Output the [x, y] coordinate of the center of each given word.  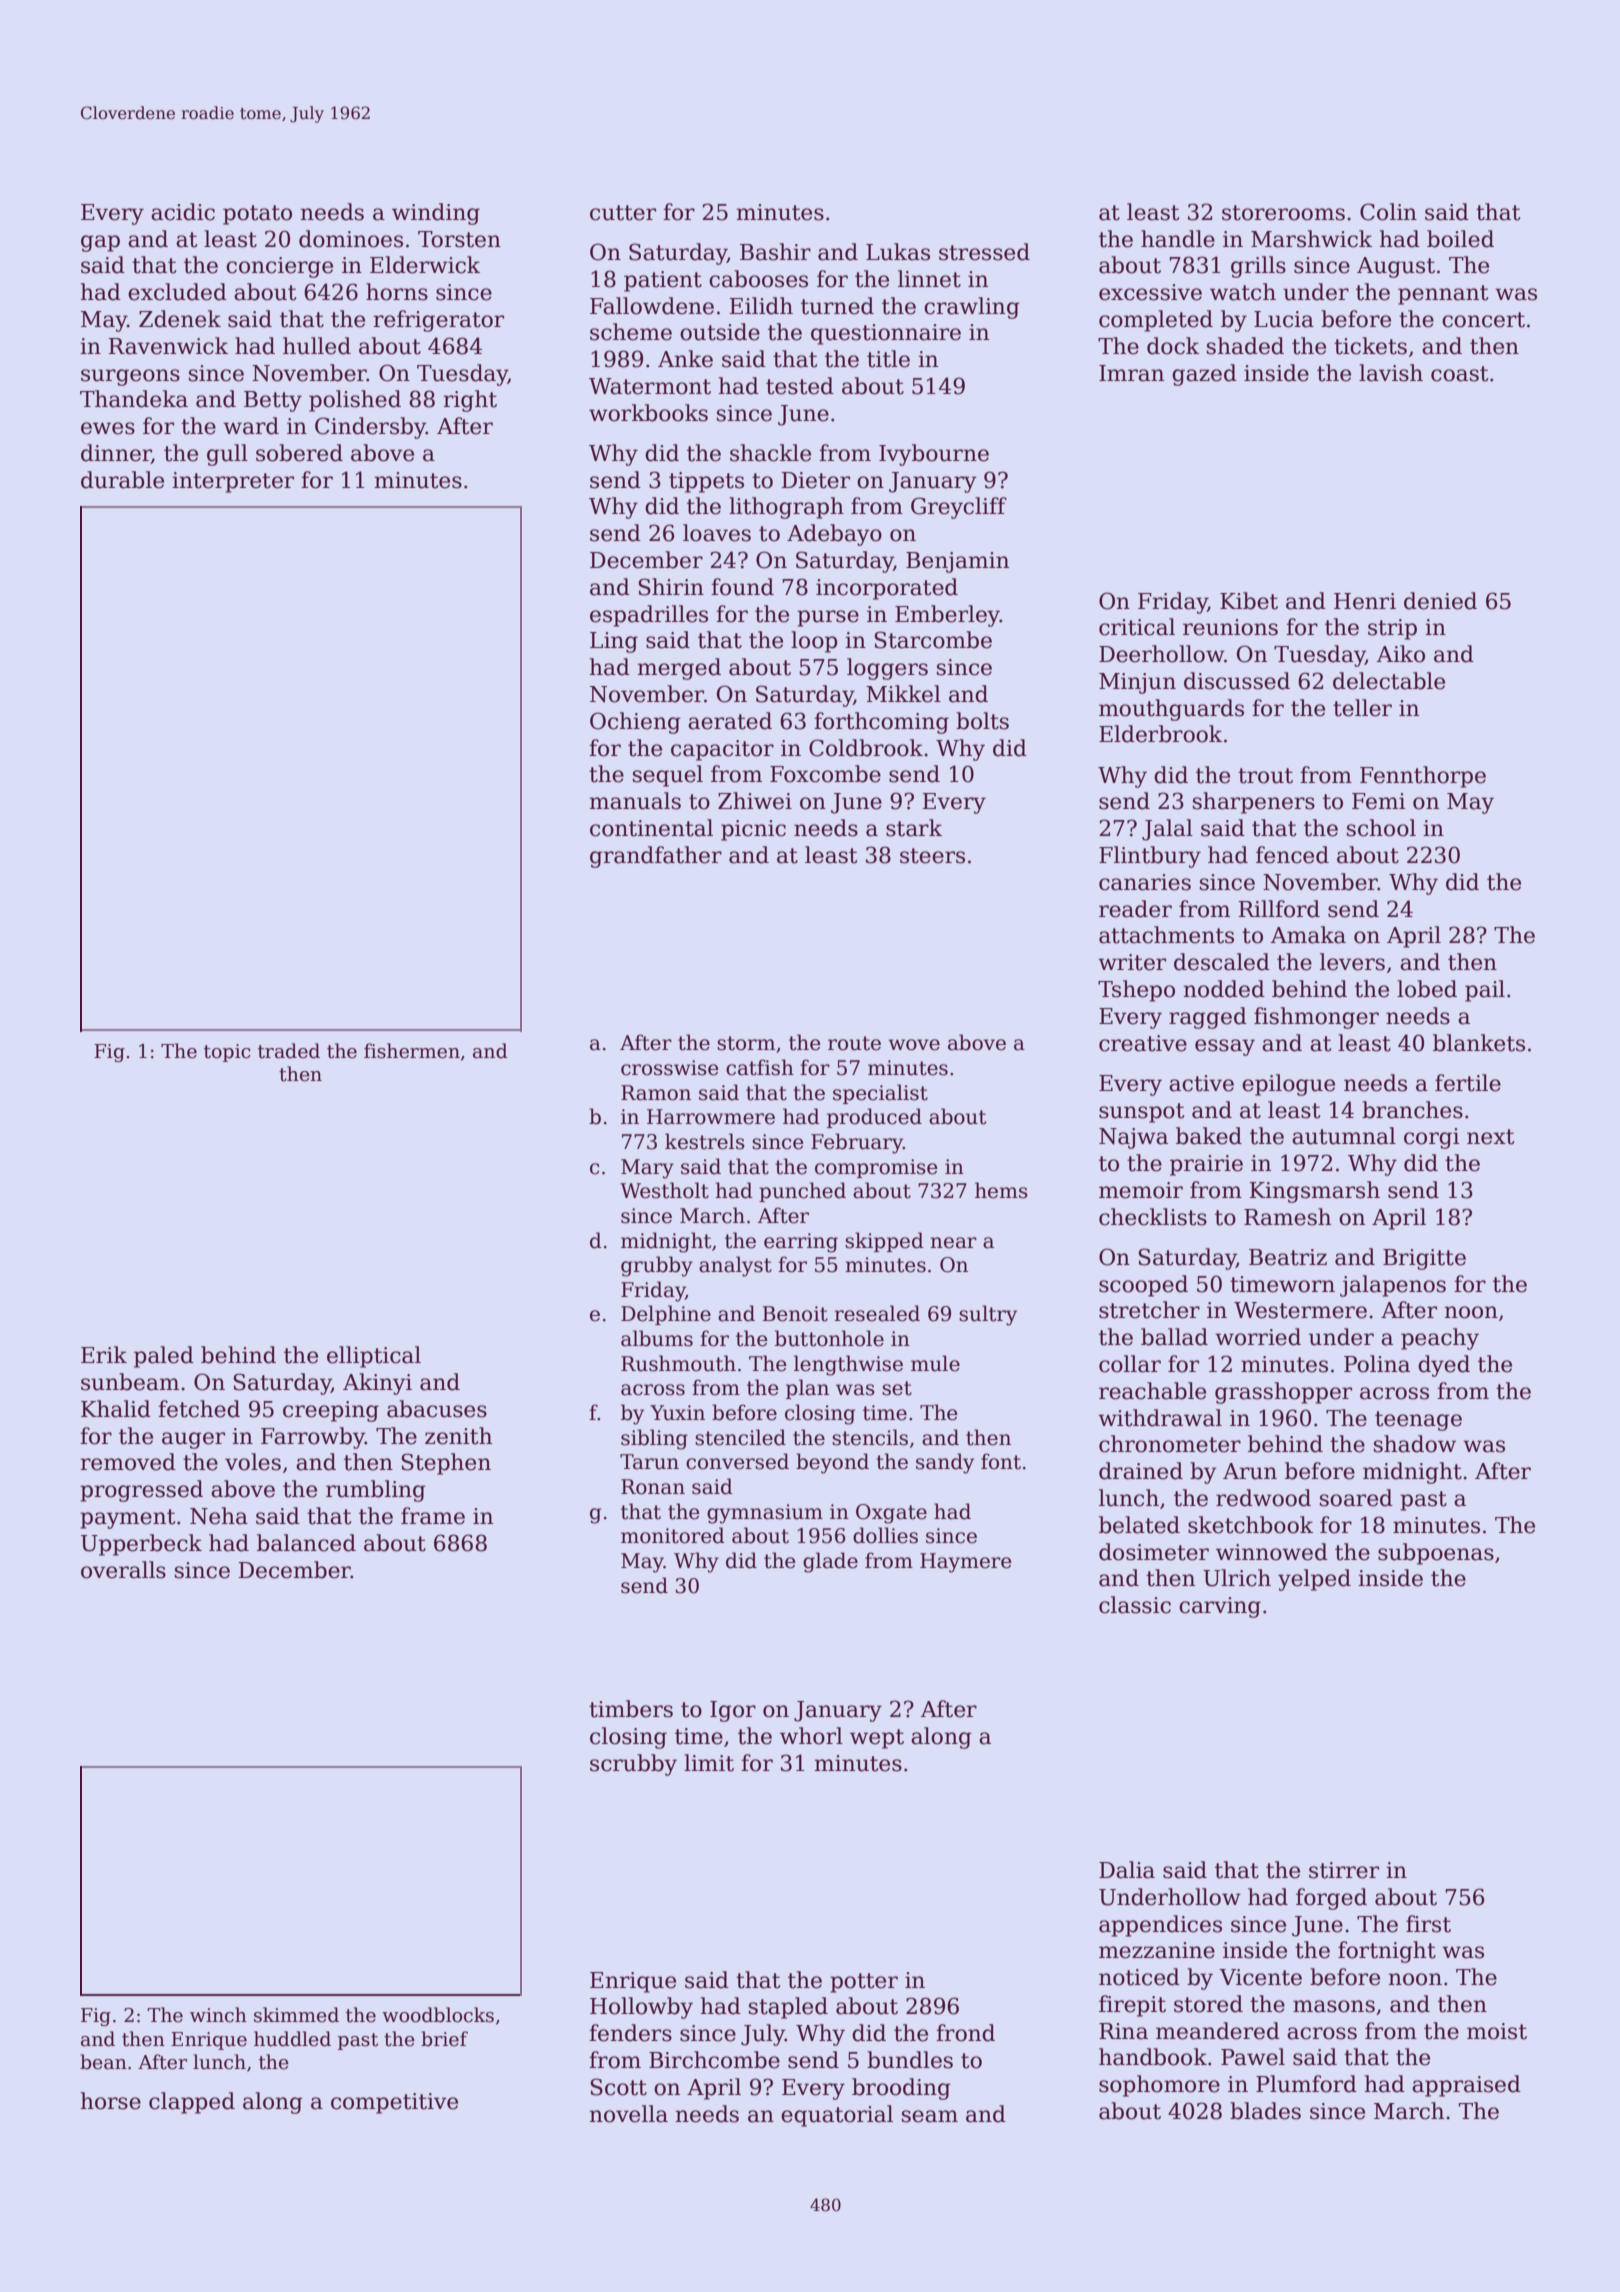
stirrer [1344, 1870]
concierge [279, 267]
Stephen [446, 1464]
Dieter [816, 480]
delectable [1389, 681]
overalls [123, 1570]
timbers [631, 1709]
